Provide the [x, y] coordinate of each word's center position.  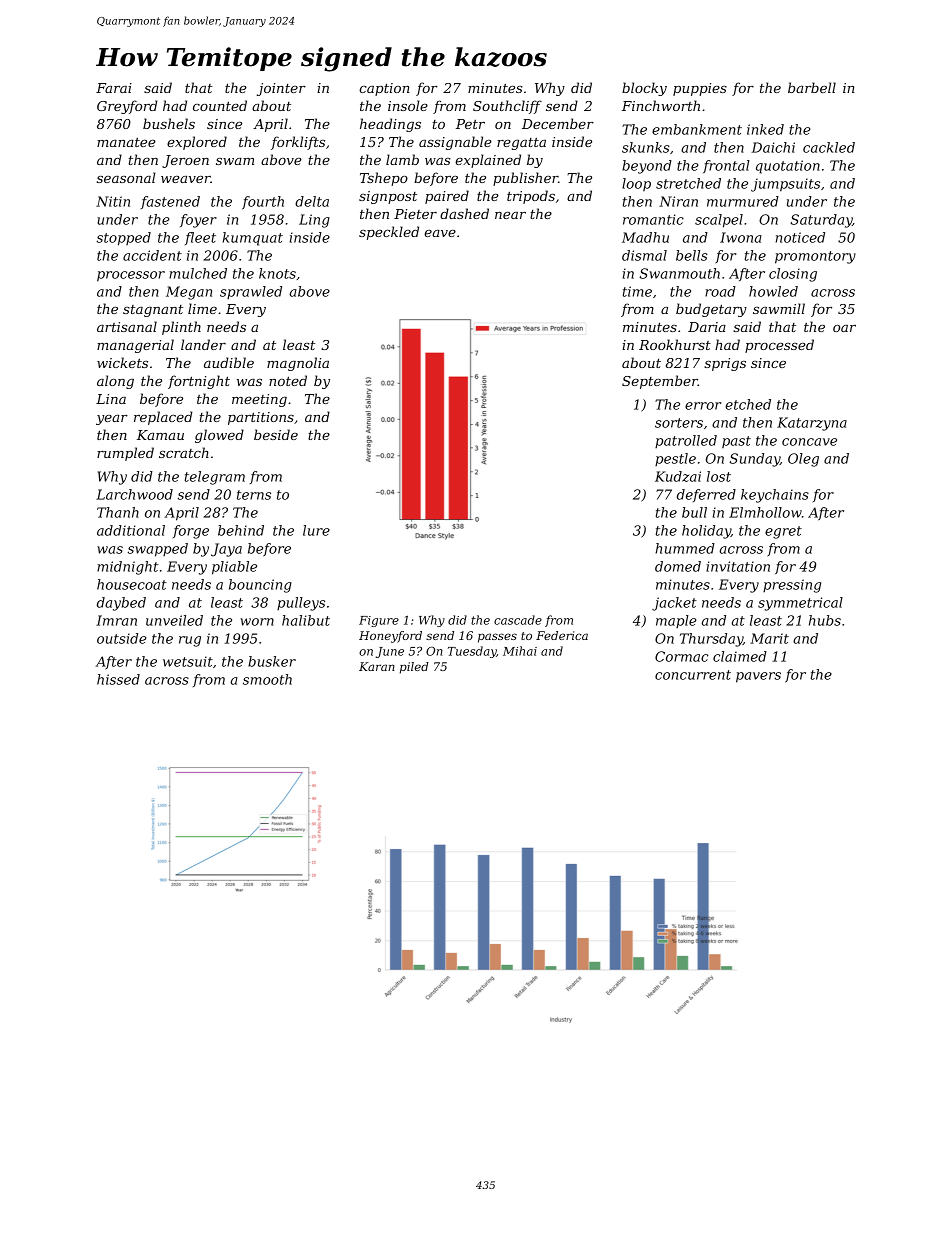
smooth [267, 679]
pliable [234, 568]
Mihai [520, 651]
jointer [281, 89]
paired [447, 197]
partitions [261, 418]
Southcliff [507, 107]
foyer [198, 221]
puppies [700, 89]
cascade [518, 620]
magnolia [298, 364]
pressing [792, 586]
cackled [829, 147]
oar [844, 328]
